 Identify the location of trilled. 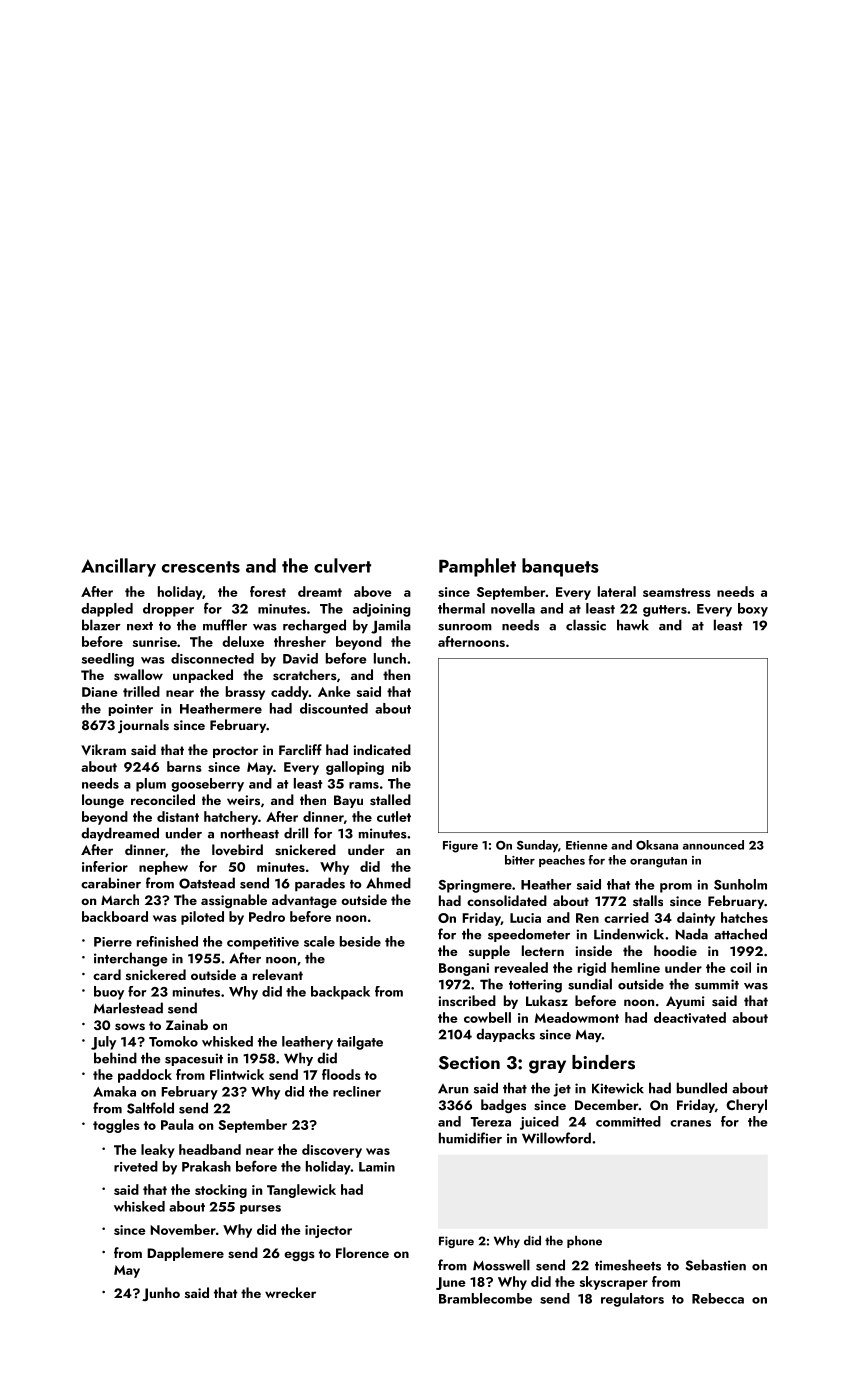
(141, 691).
